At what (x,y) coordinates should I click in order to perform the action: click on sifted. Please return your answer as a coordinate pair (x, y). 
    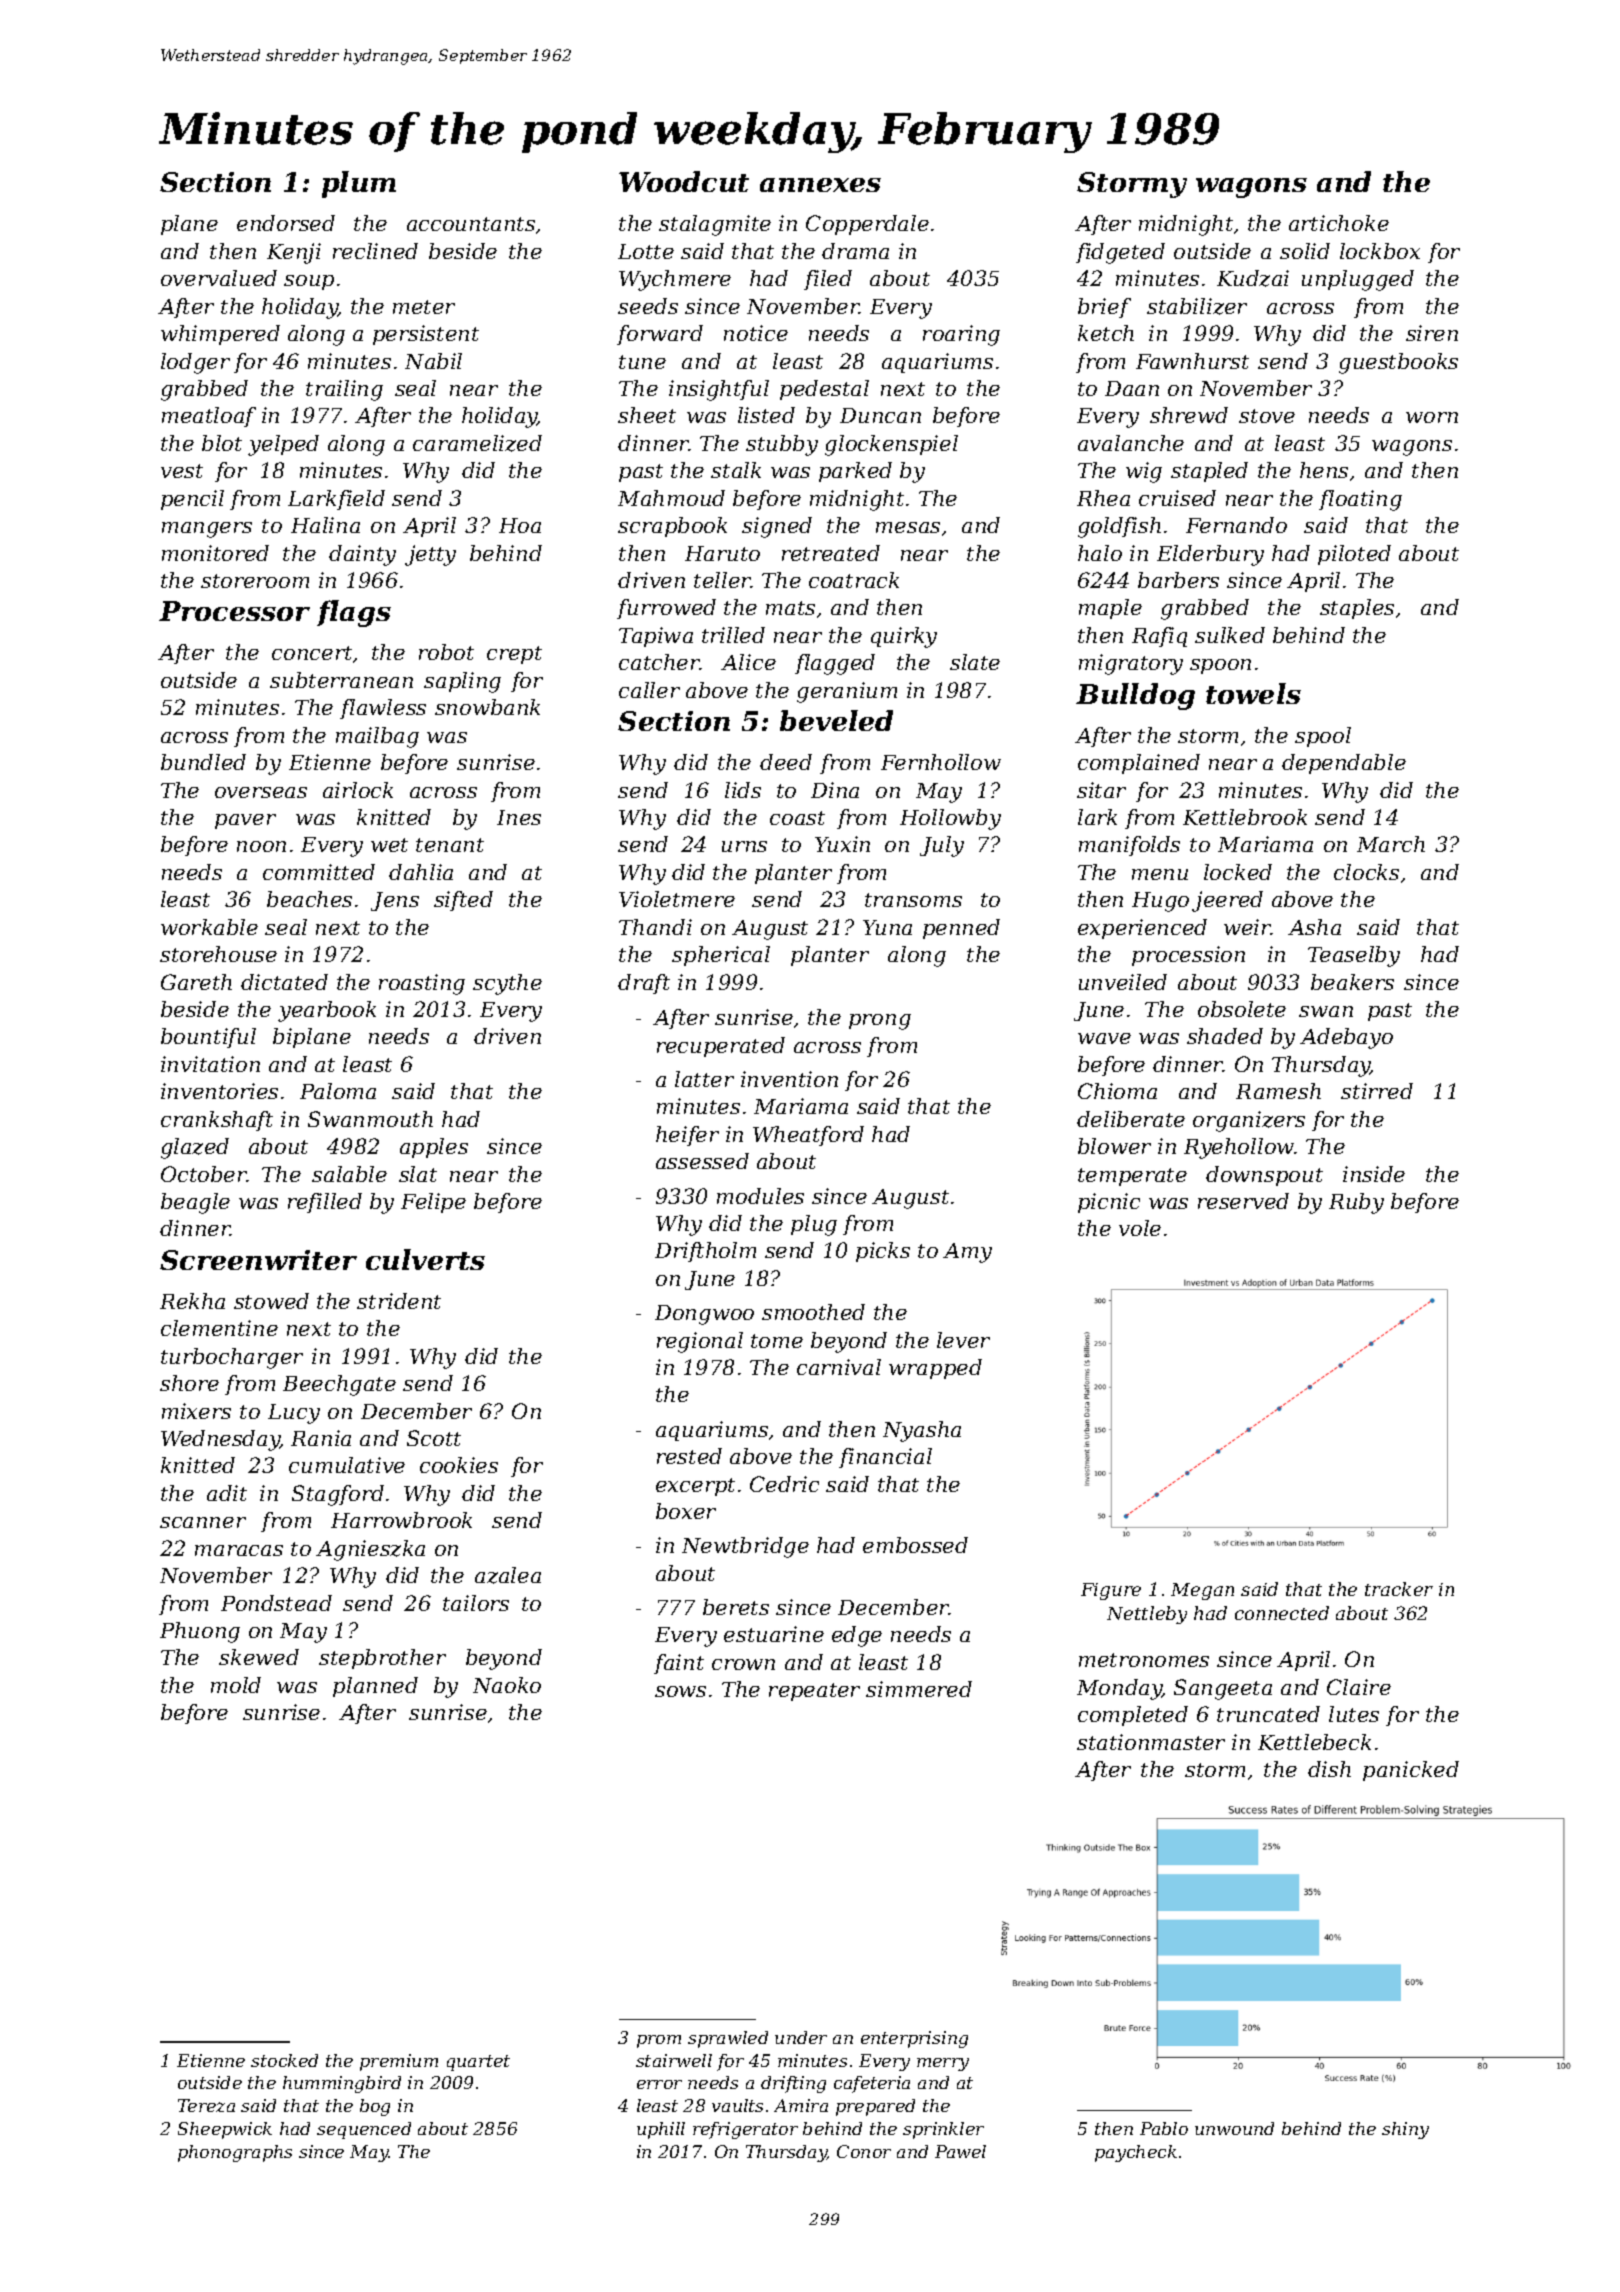
    Looking at the image, I should click on (463, 901).
